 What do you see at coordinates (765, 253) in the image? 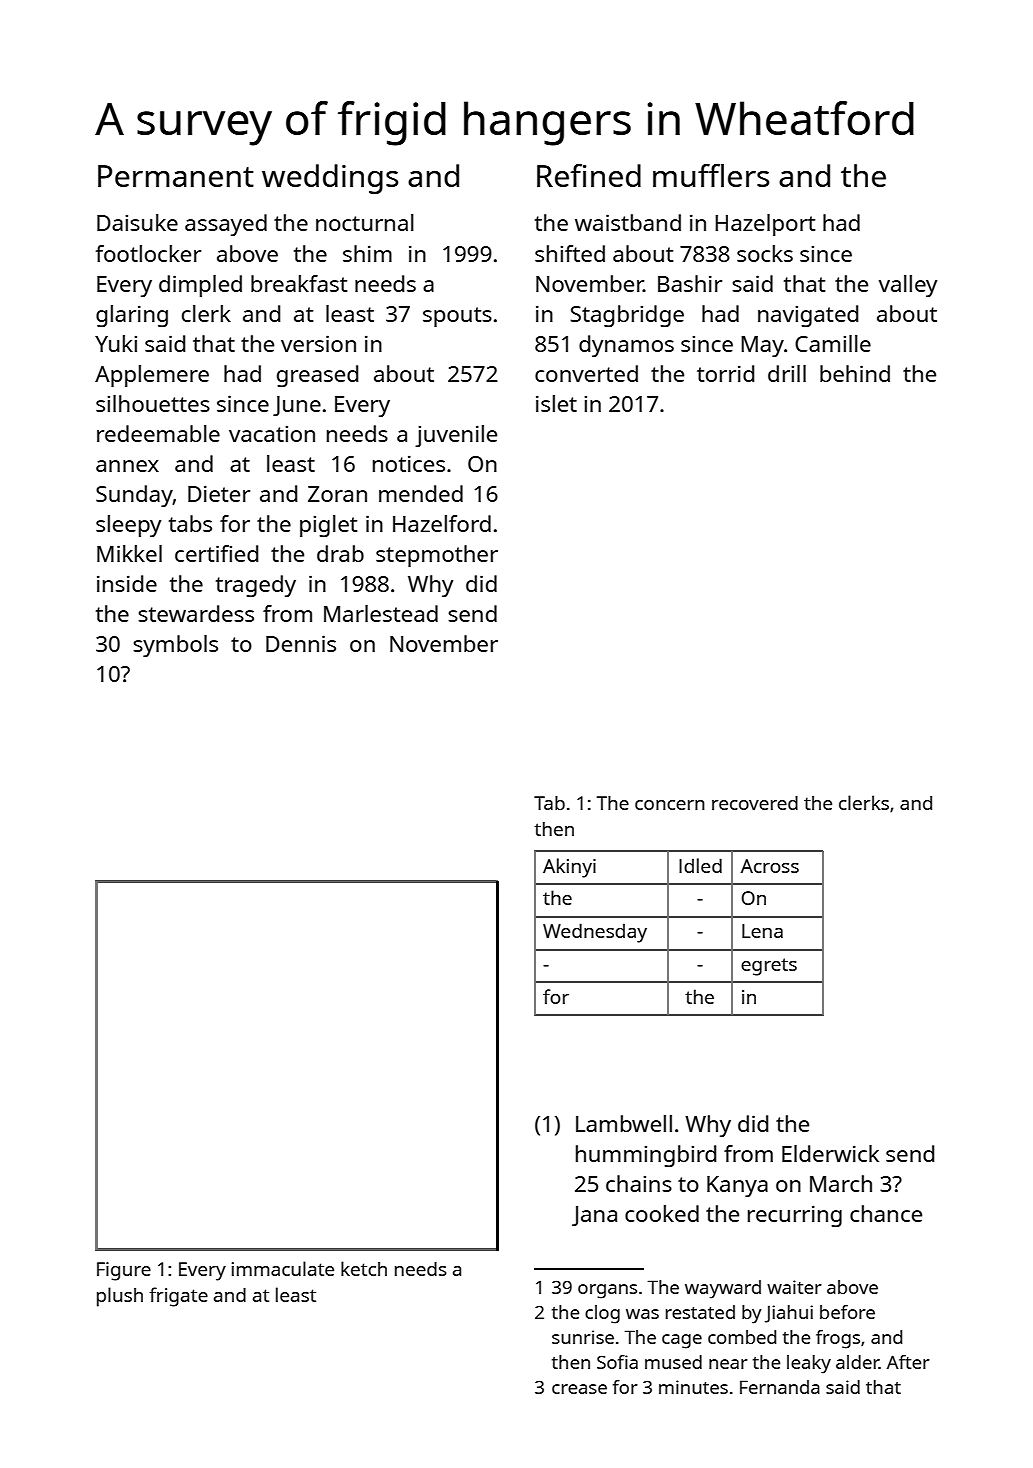
I see `socks` at bounding box center [765, 253].
